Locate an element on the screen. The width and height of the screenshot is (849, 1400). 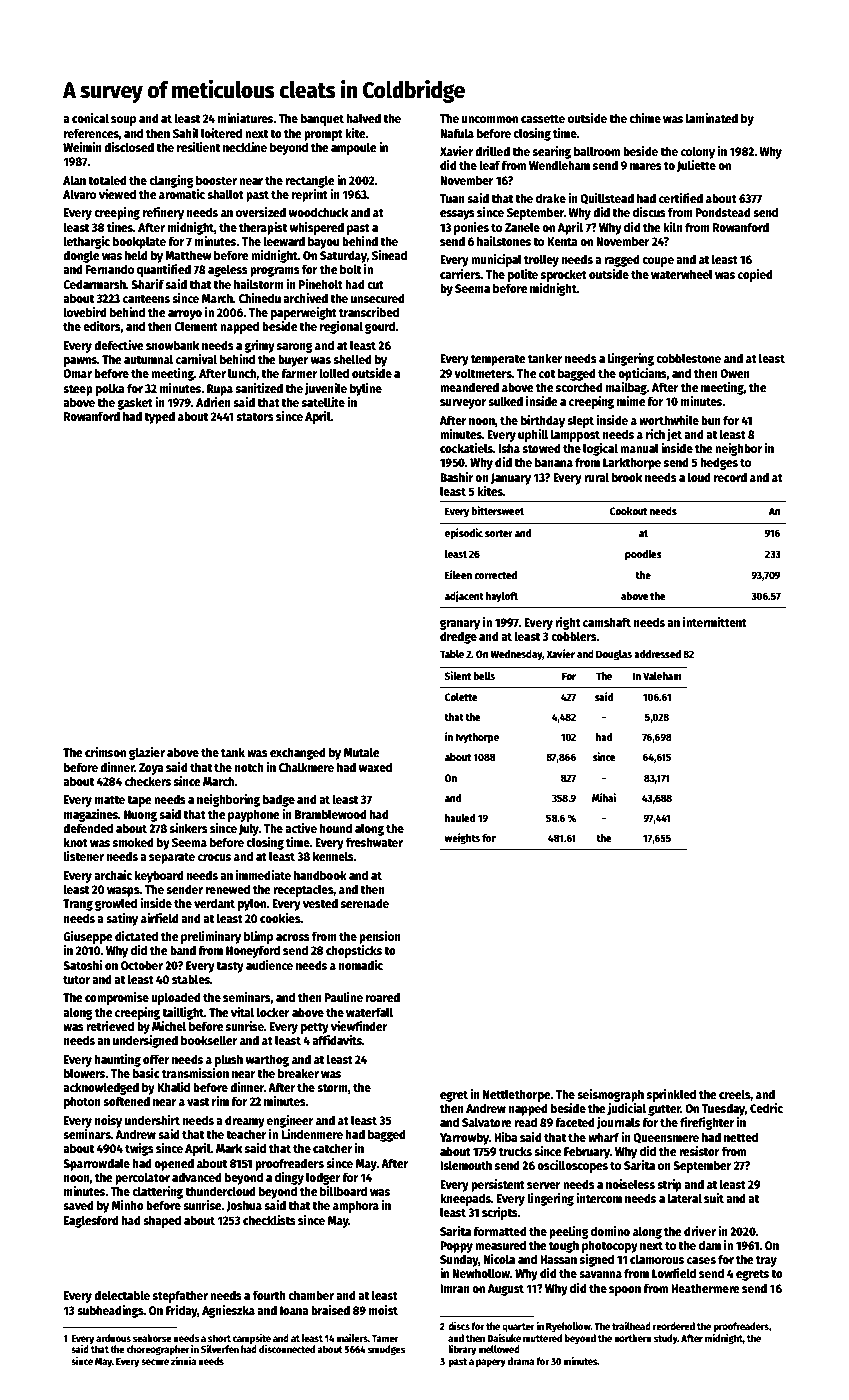
certified is located at coordinates (681, 198).
